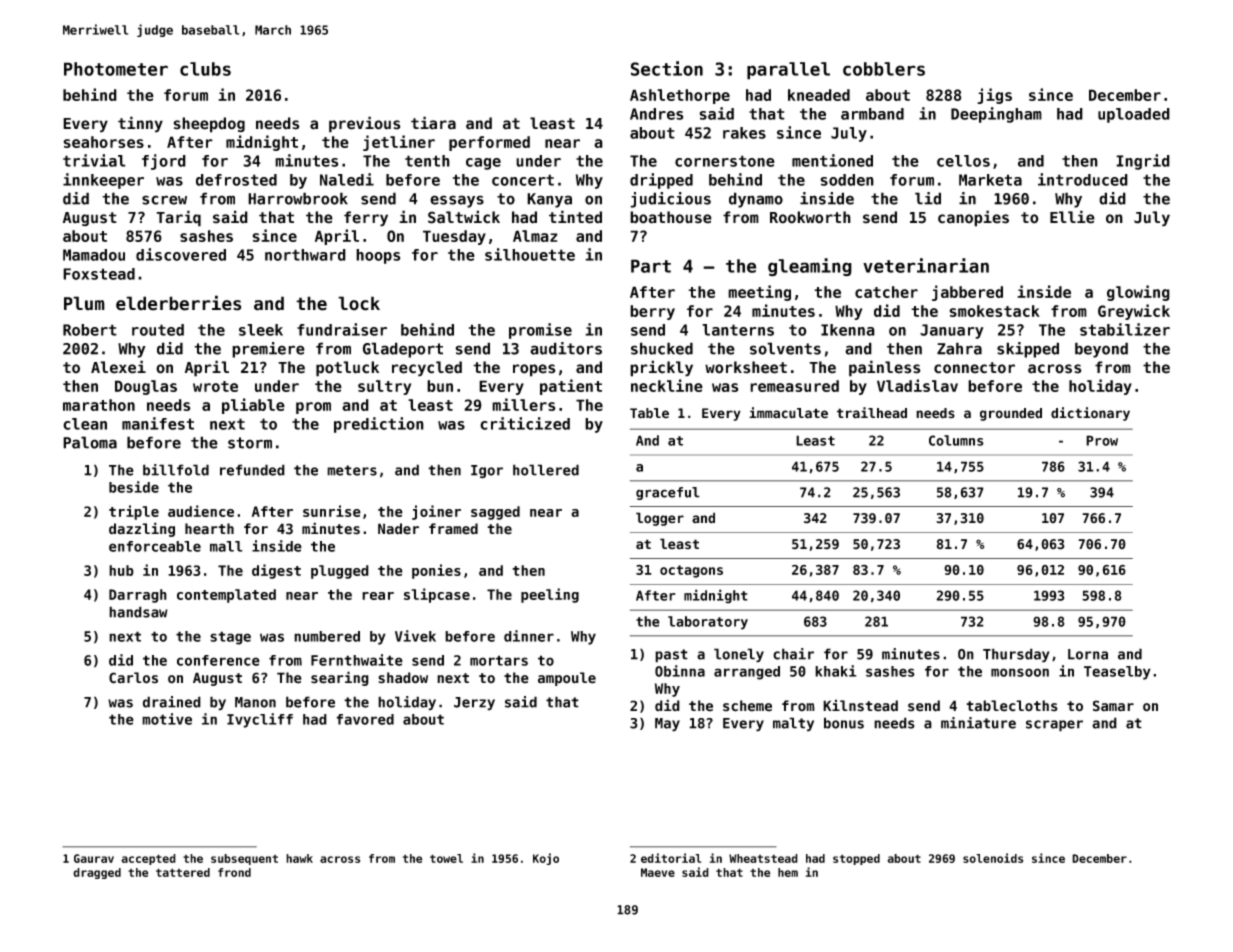 This document has width=1233, height=952. Describe the element at coordinates (959, 348) in the document. I see `Zahra` at that location.
